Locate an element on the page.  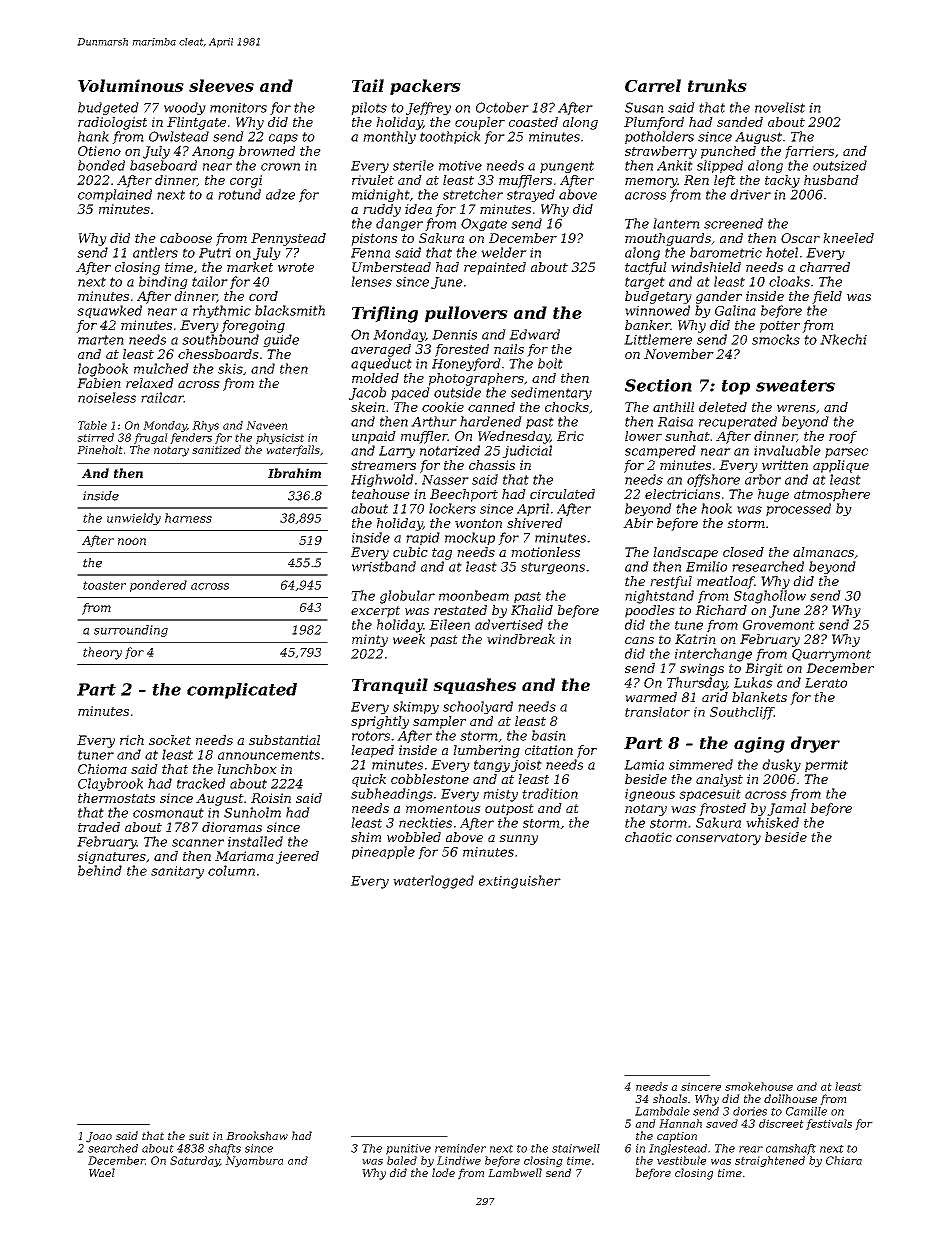
advertised is located at coordinates (509, 624).
